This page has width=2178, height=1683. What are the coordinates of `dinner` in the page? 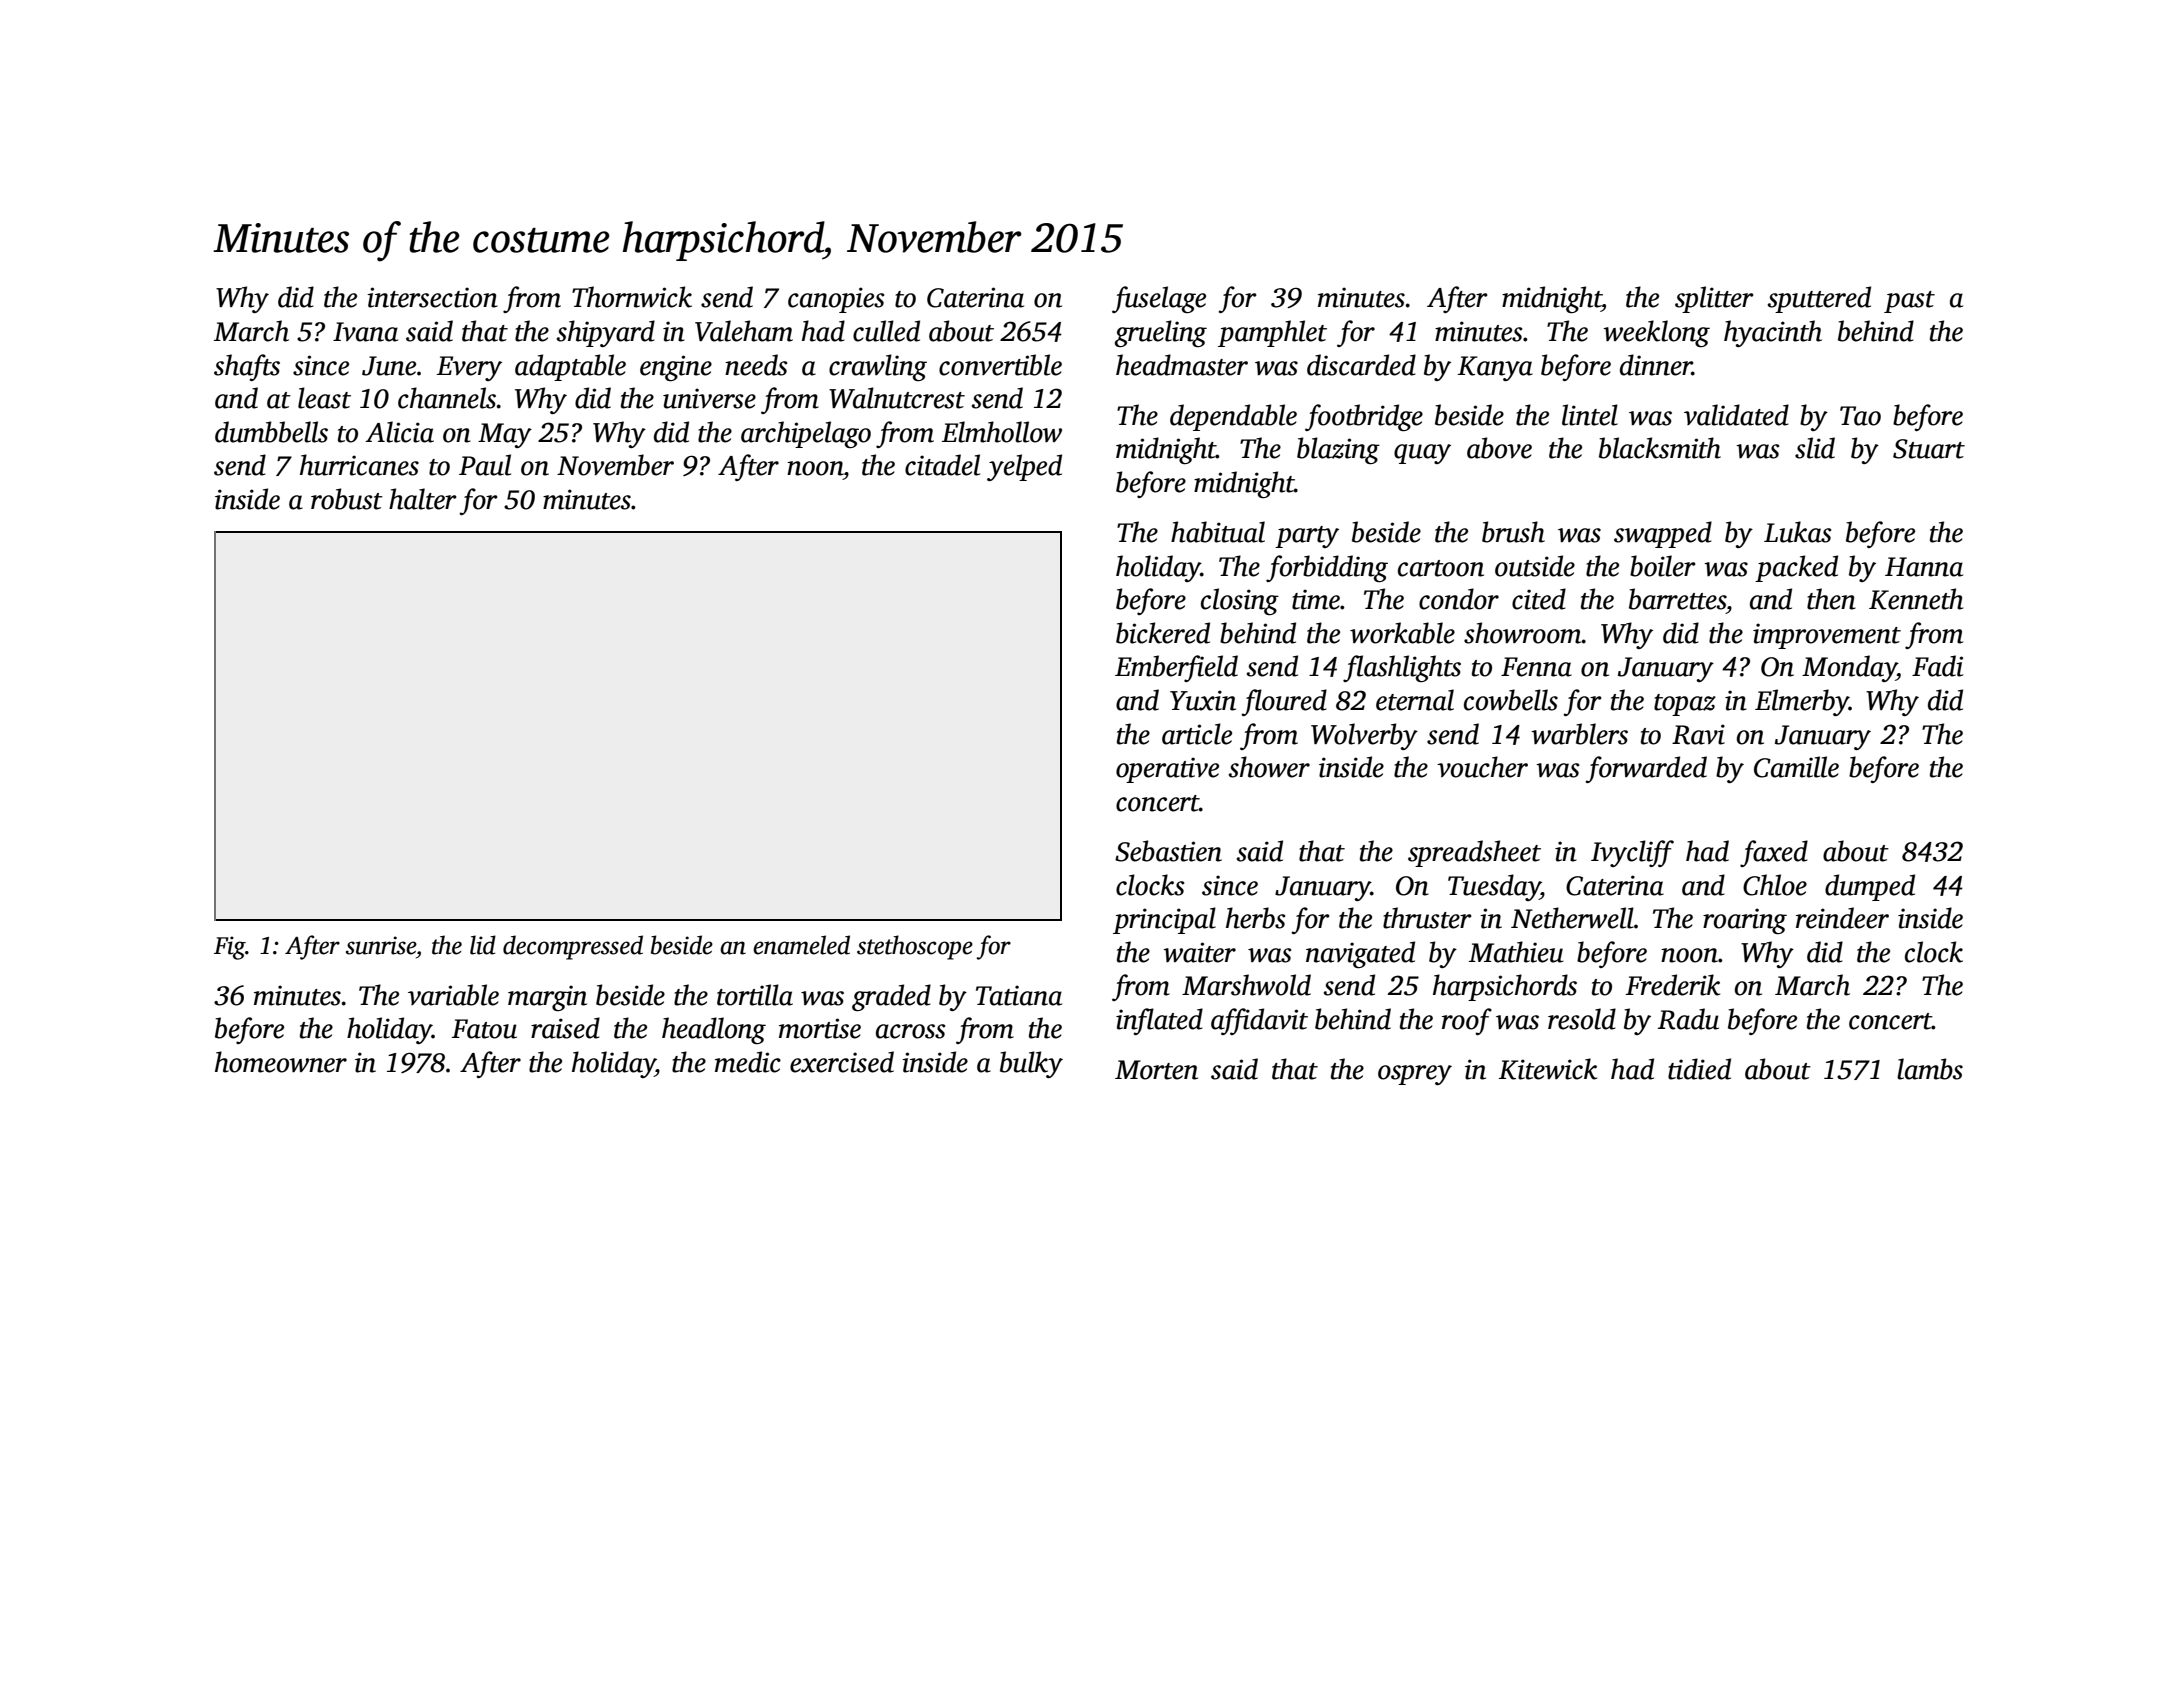 It's located at (1656, 365).
